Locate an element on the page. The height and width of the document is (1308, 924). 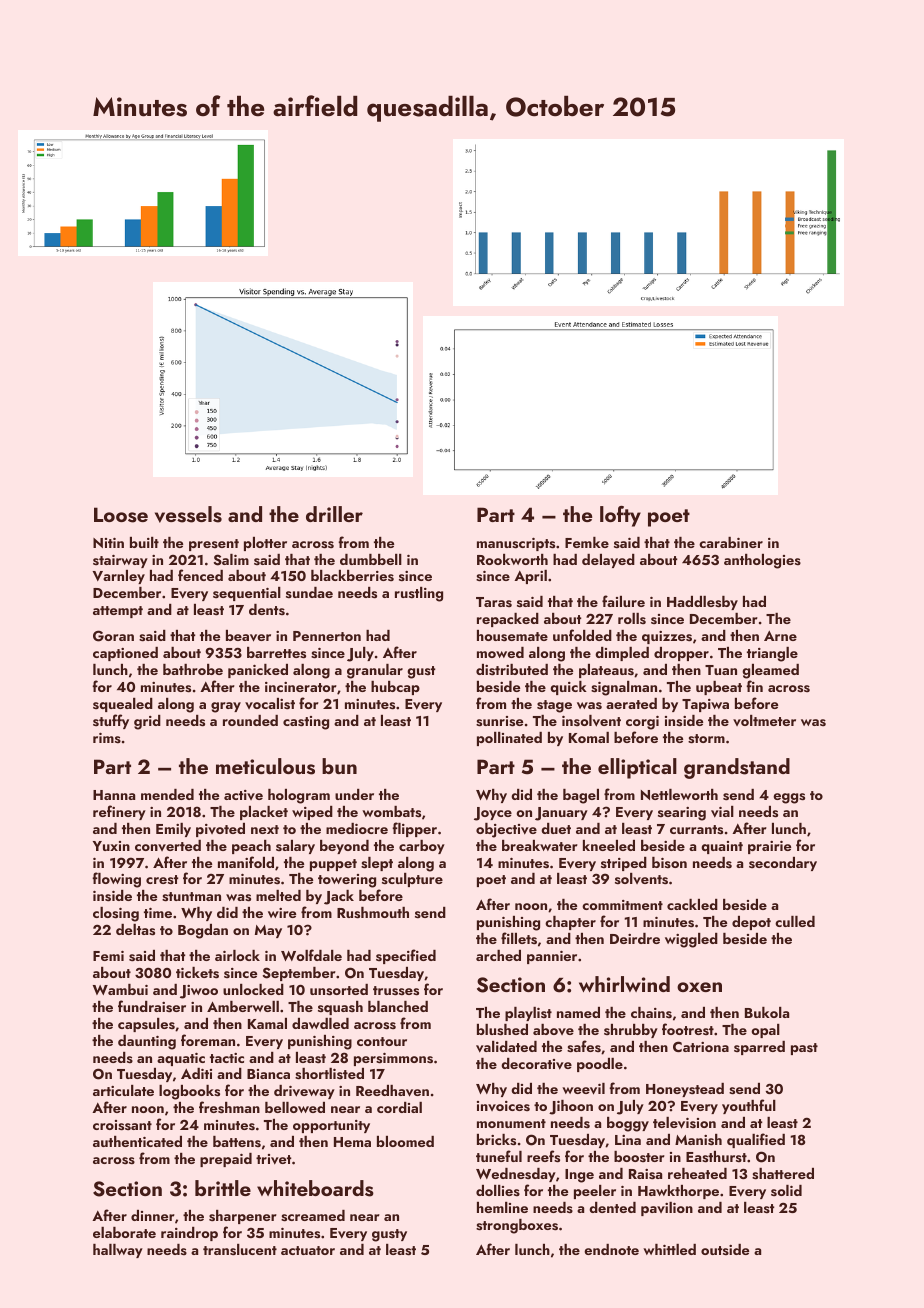
driller is located at coordinates (334, 514).
